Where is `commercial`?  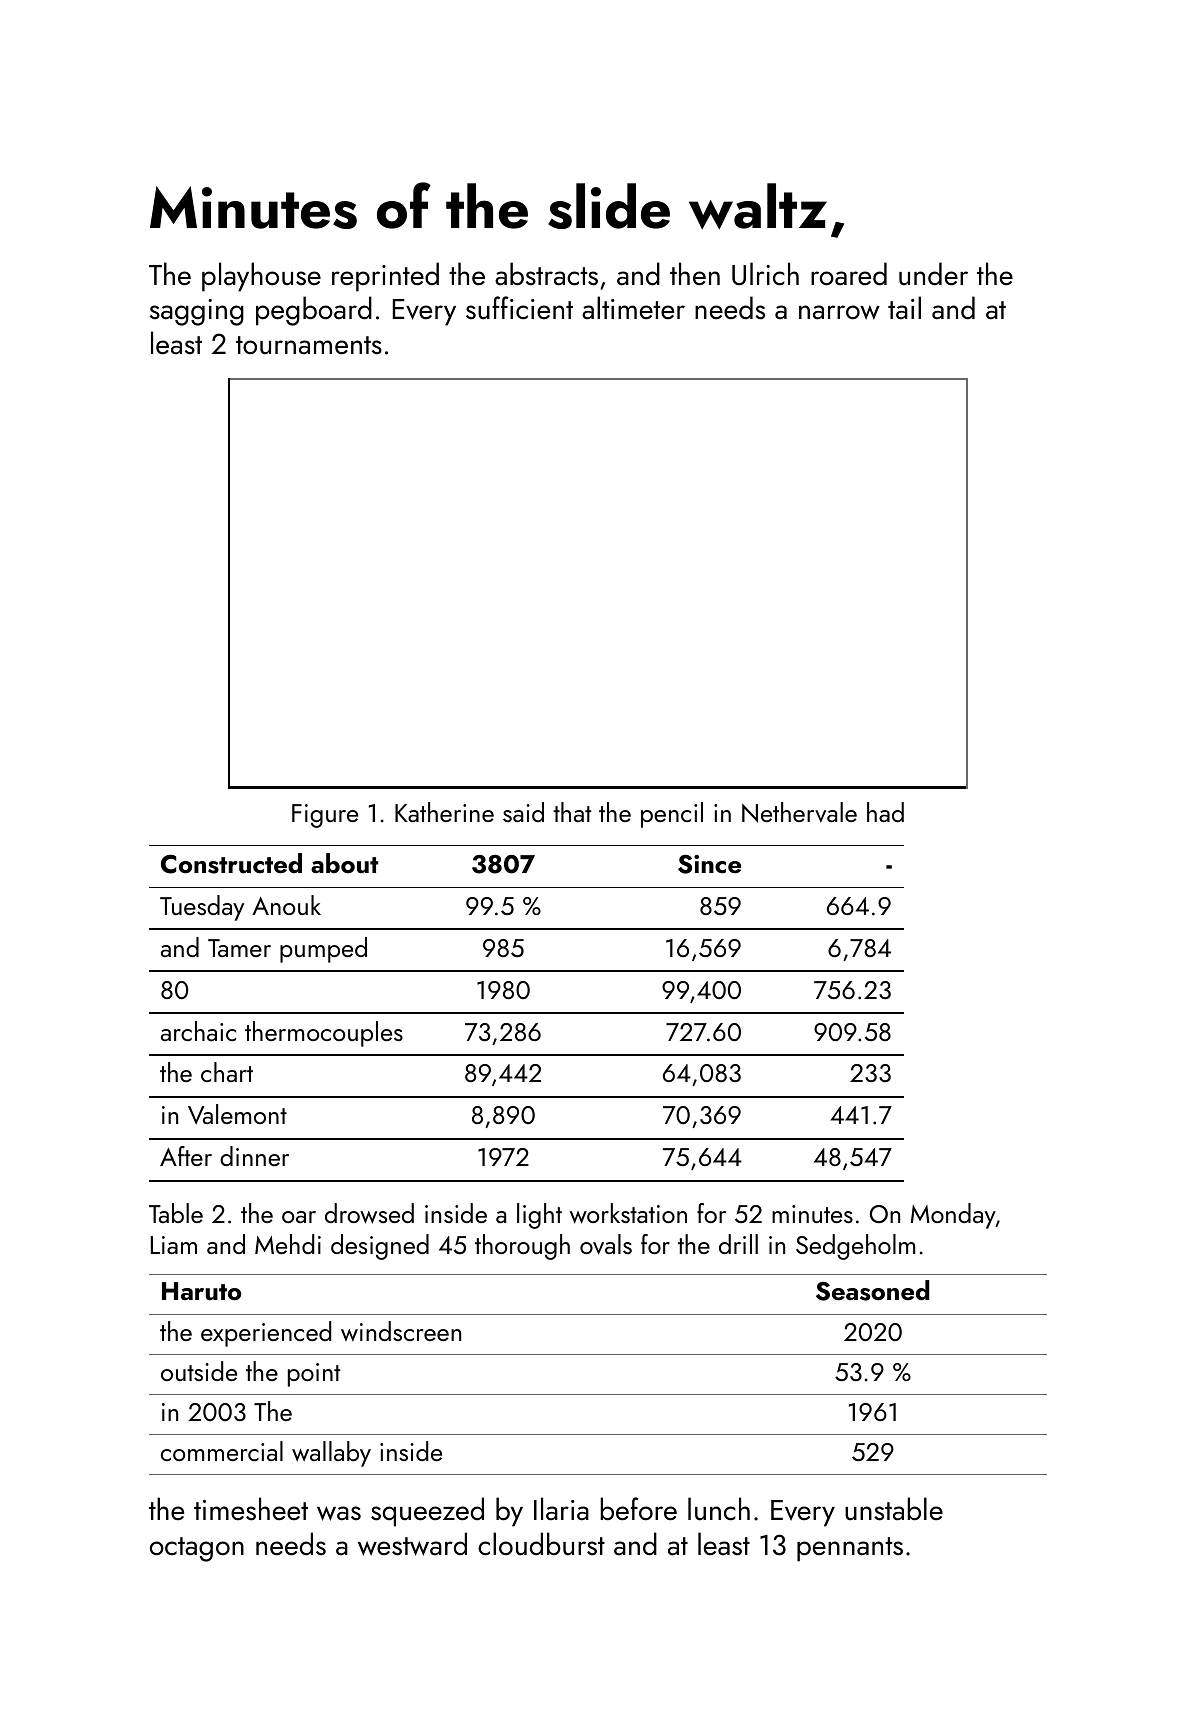
commercial is located at coordinates (222, 1451).
